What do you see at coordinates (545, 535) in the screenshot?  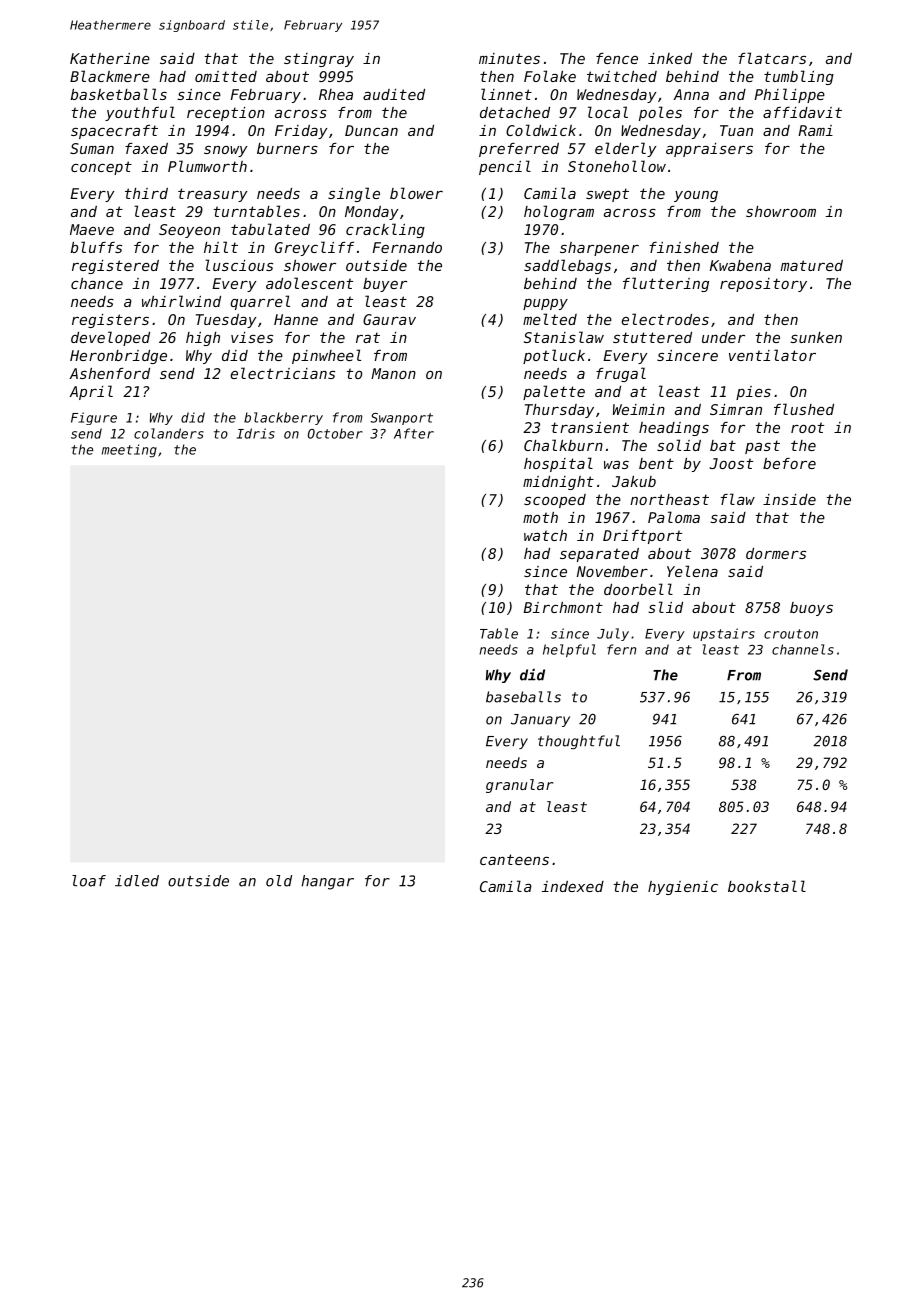 I see `watch` at bounding box center [545, 535].
